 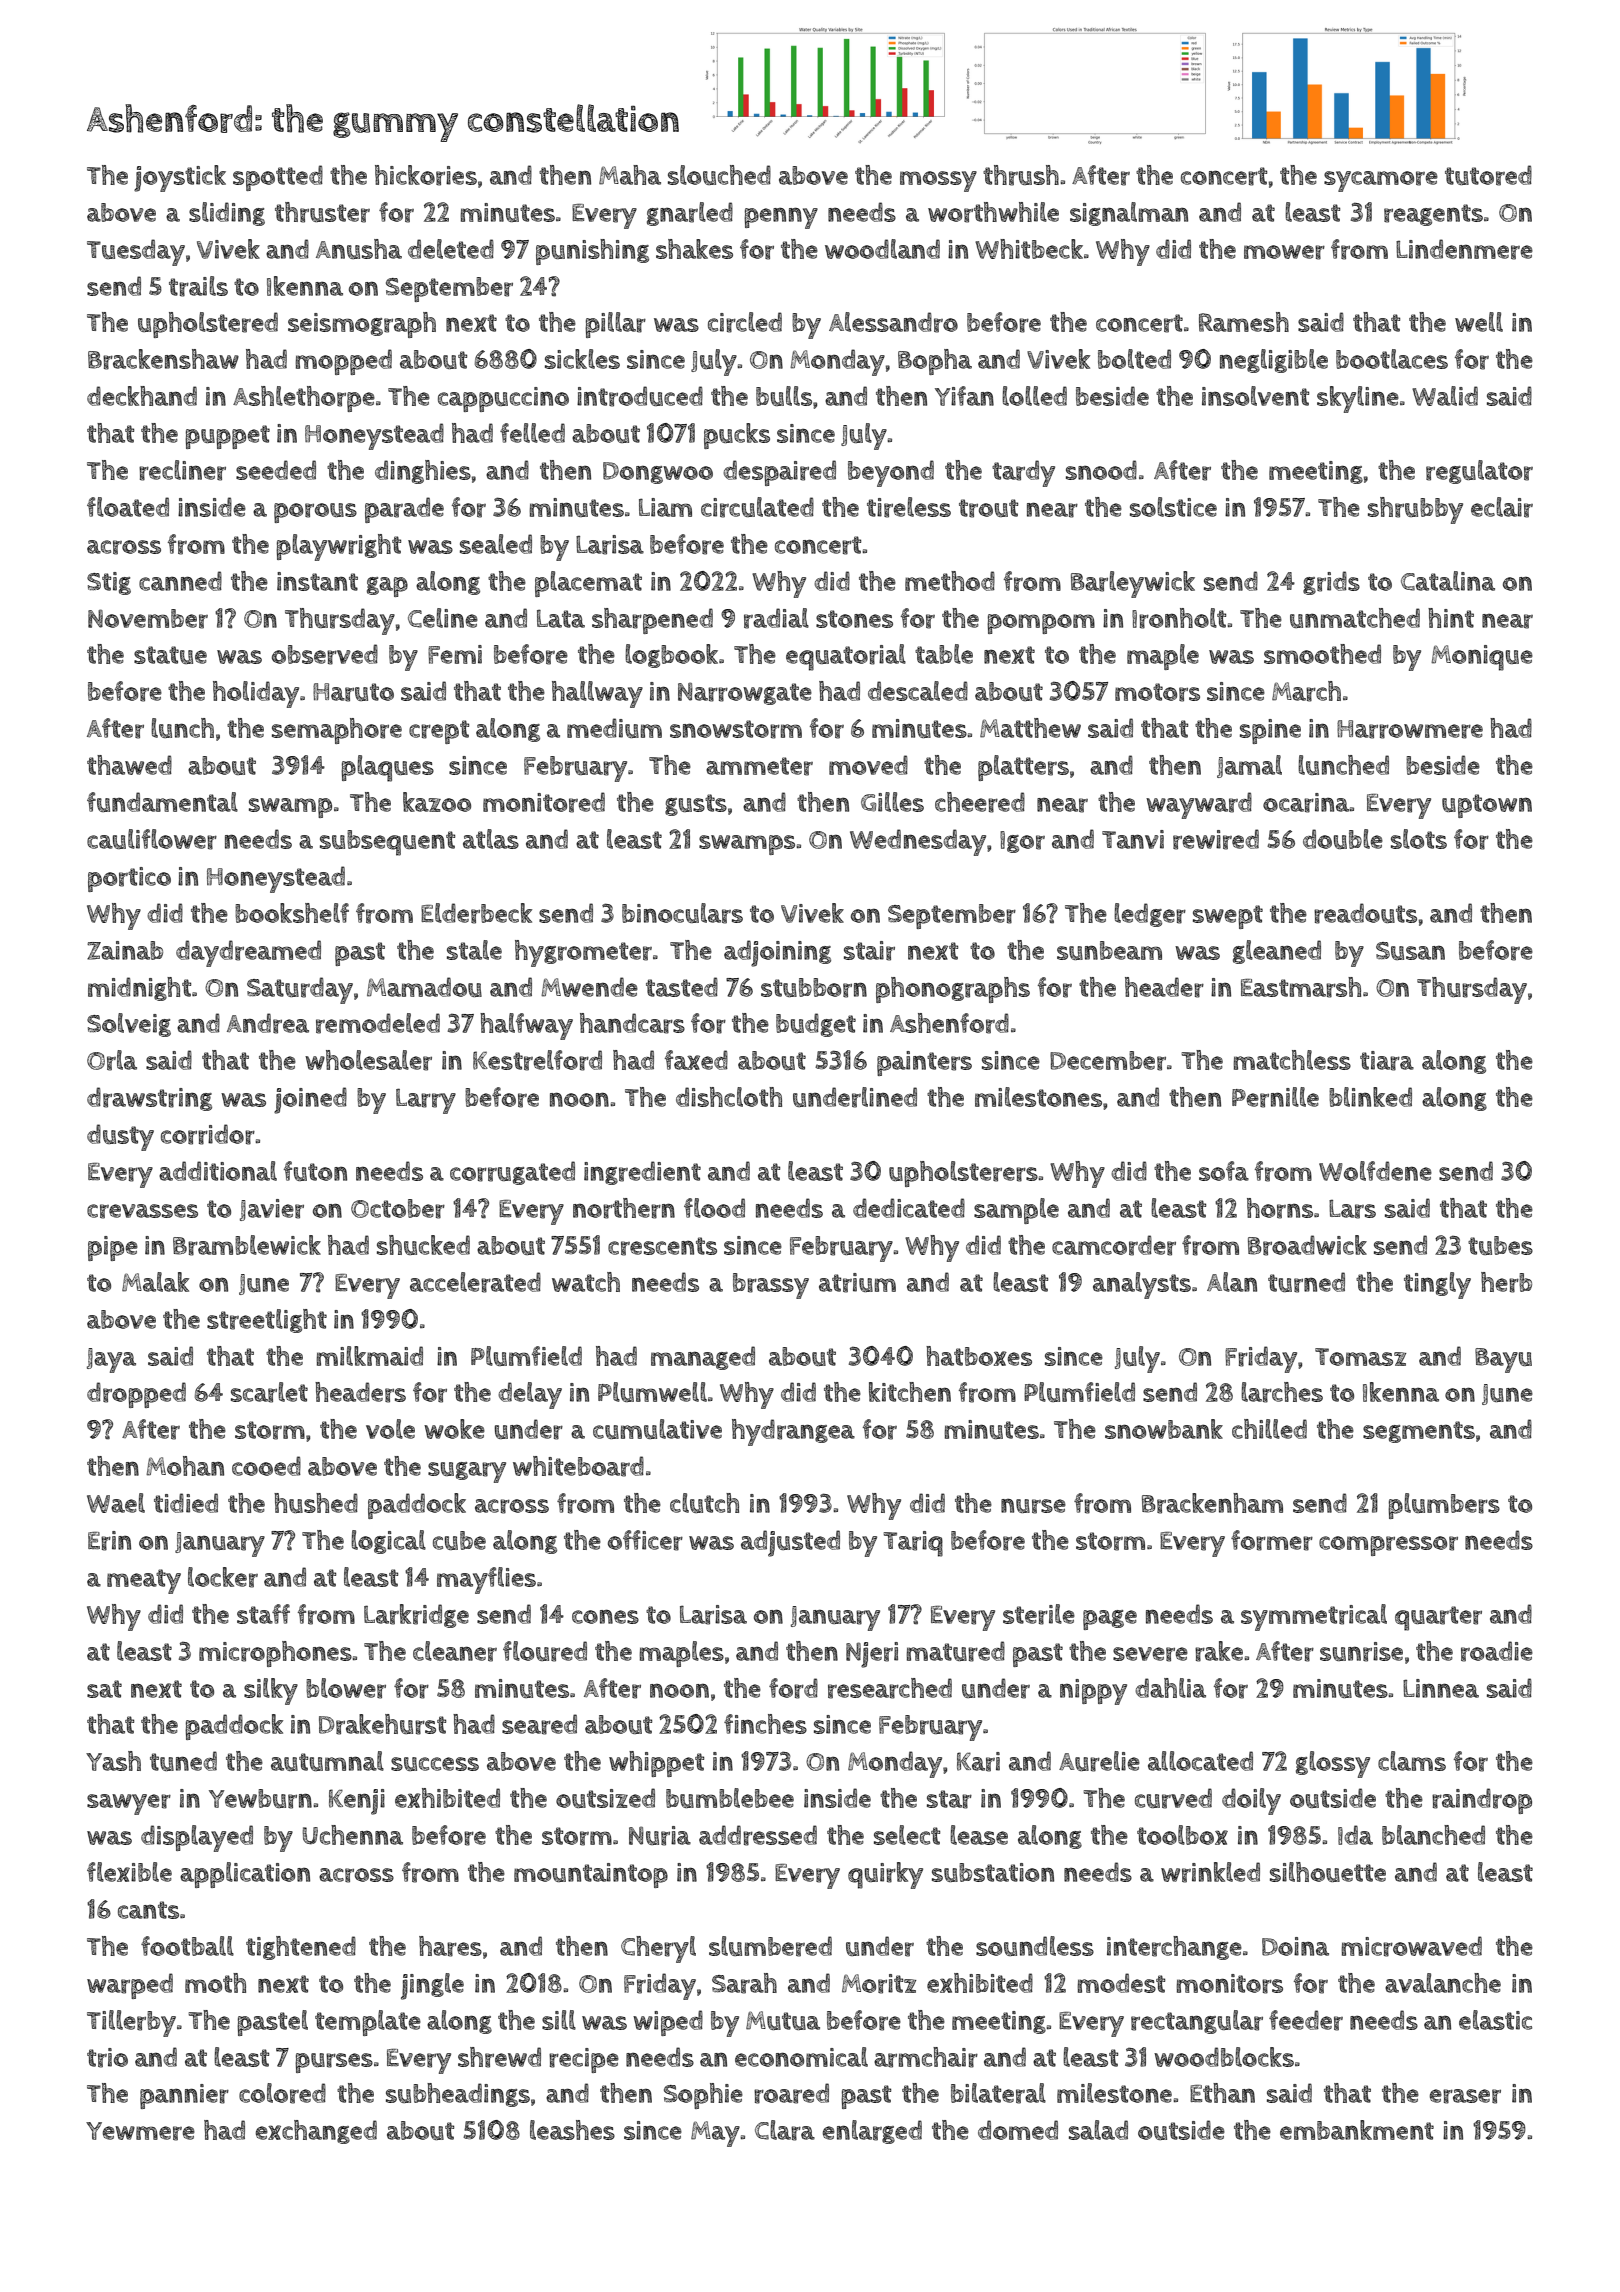 What do you see at coordinates (316, 2132) in the screenshot?
I see `exchanged` at bounding box center [316, 2132].
